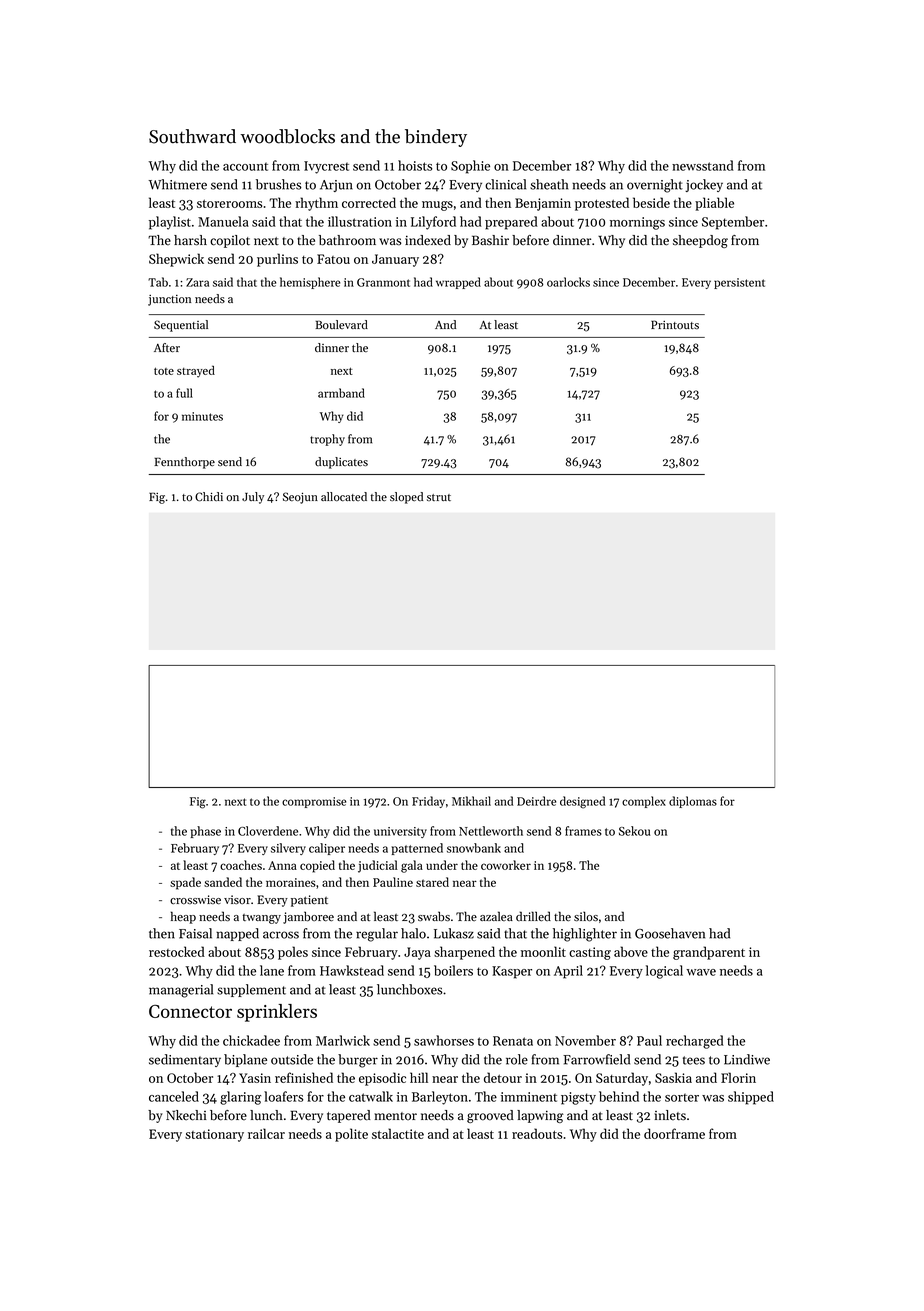 The image size is (924, 1311). Describe the element at coordinates (537, 1133) in the screenshot. I see `readouts` at that location.
